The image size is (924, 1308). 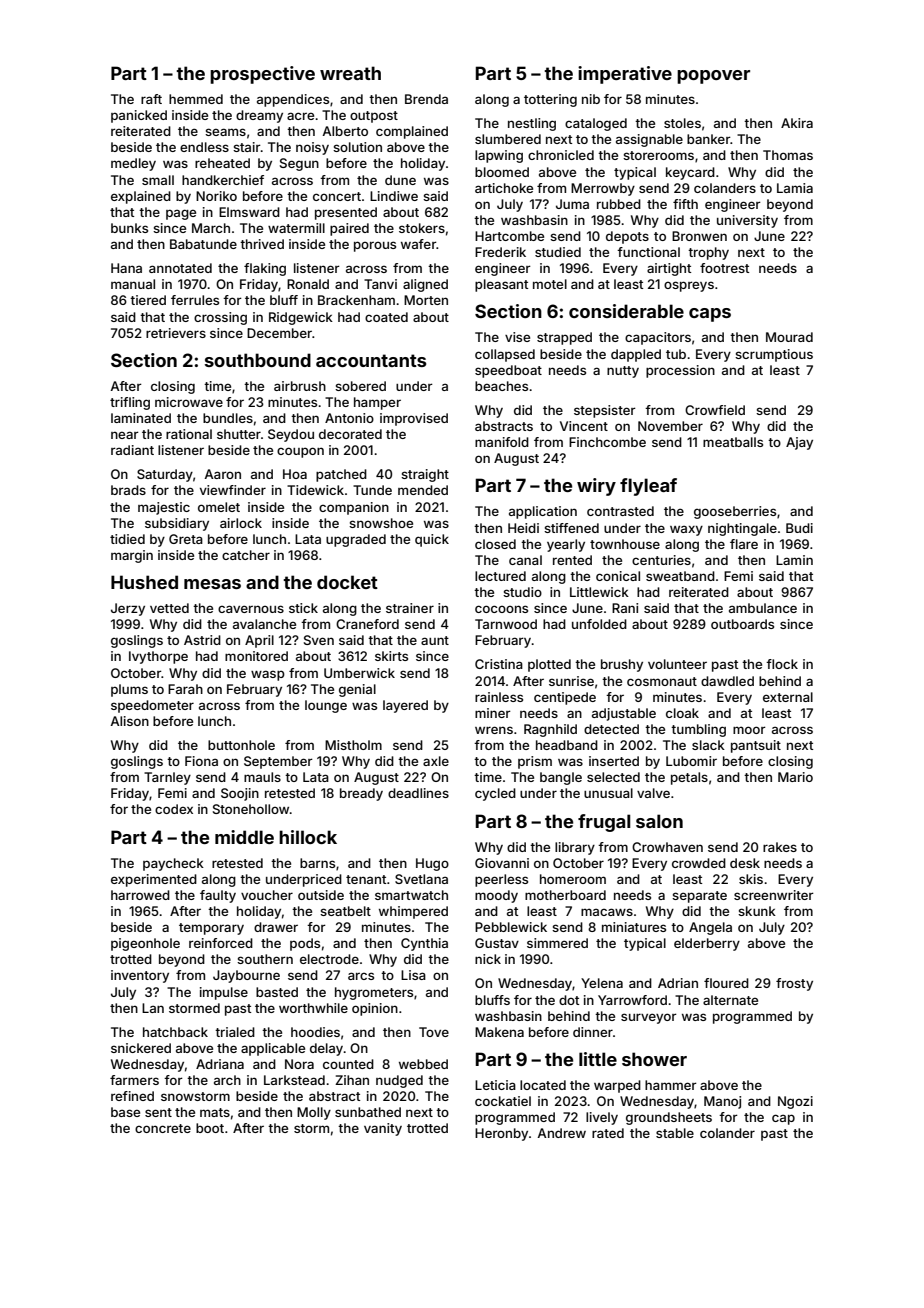 I want to click on Astrid, so click(x=202, y=640).
